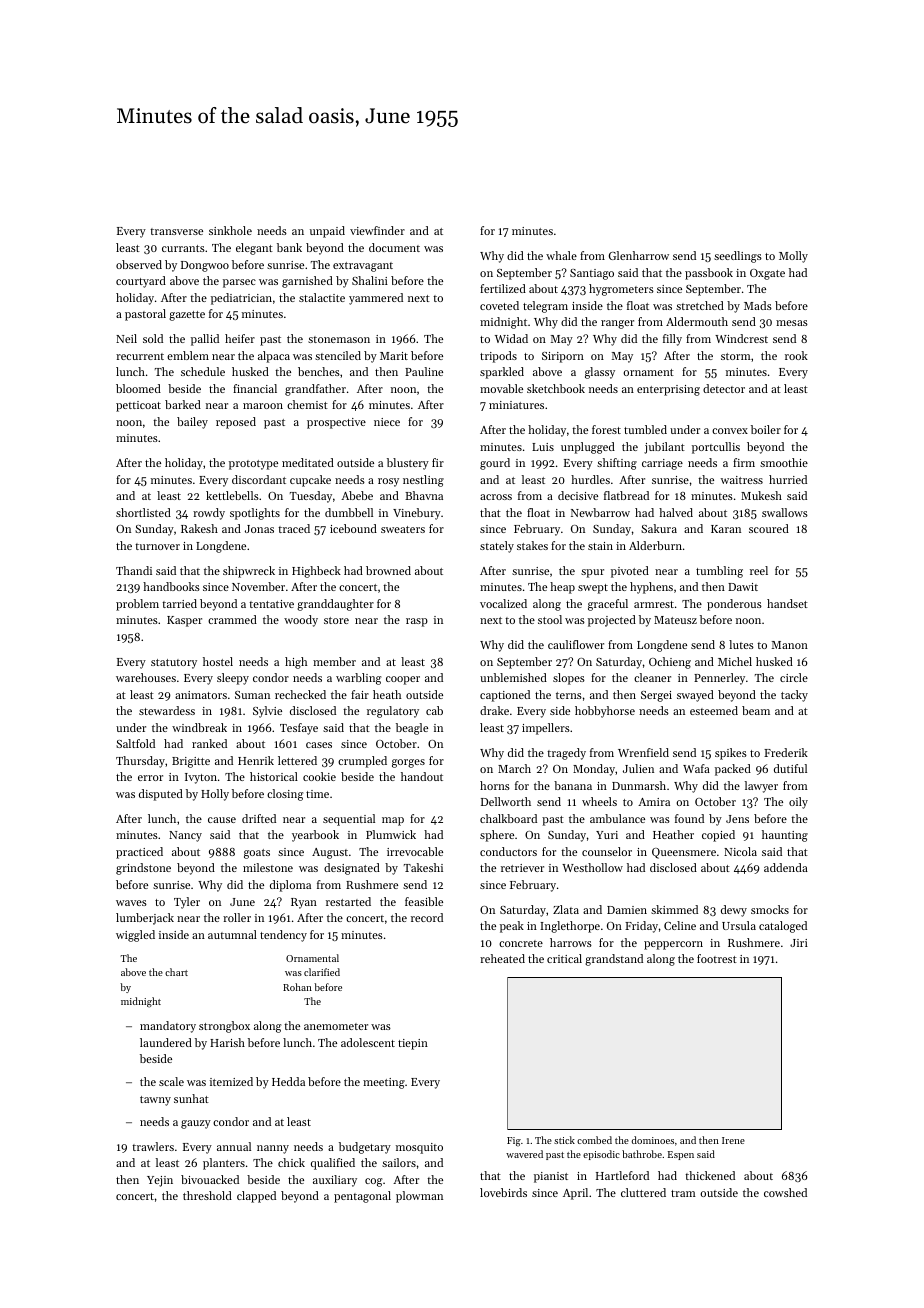 The width and height of the image is (924, 1308). Describe the element at coordinates (516, 405) in the image. I see `miniatures` at that location.
